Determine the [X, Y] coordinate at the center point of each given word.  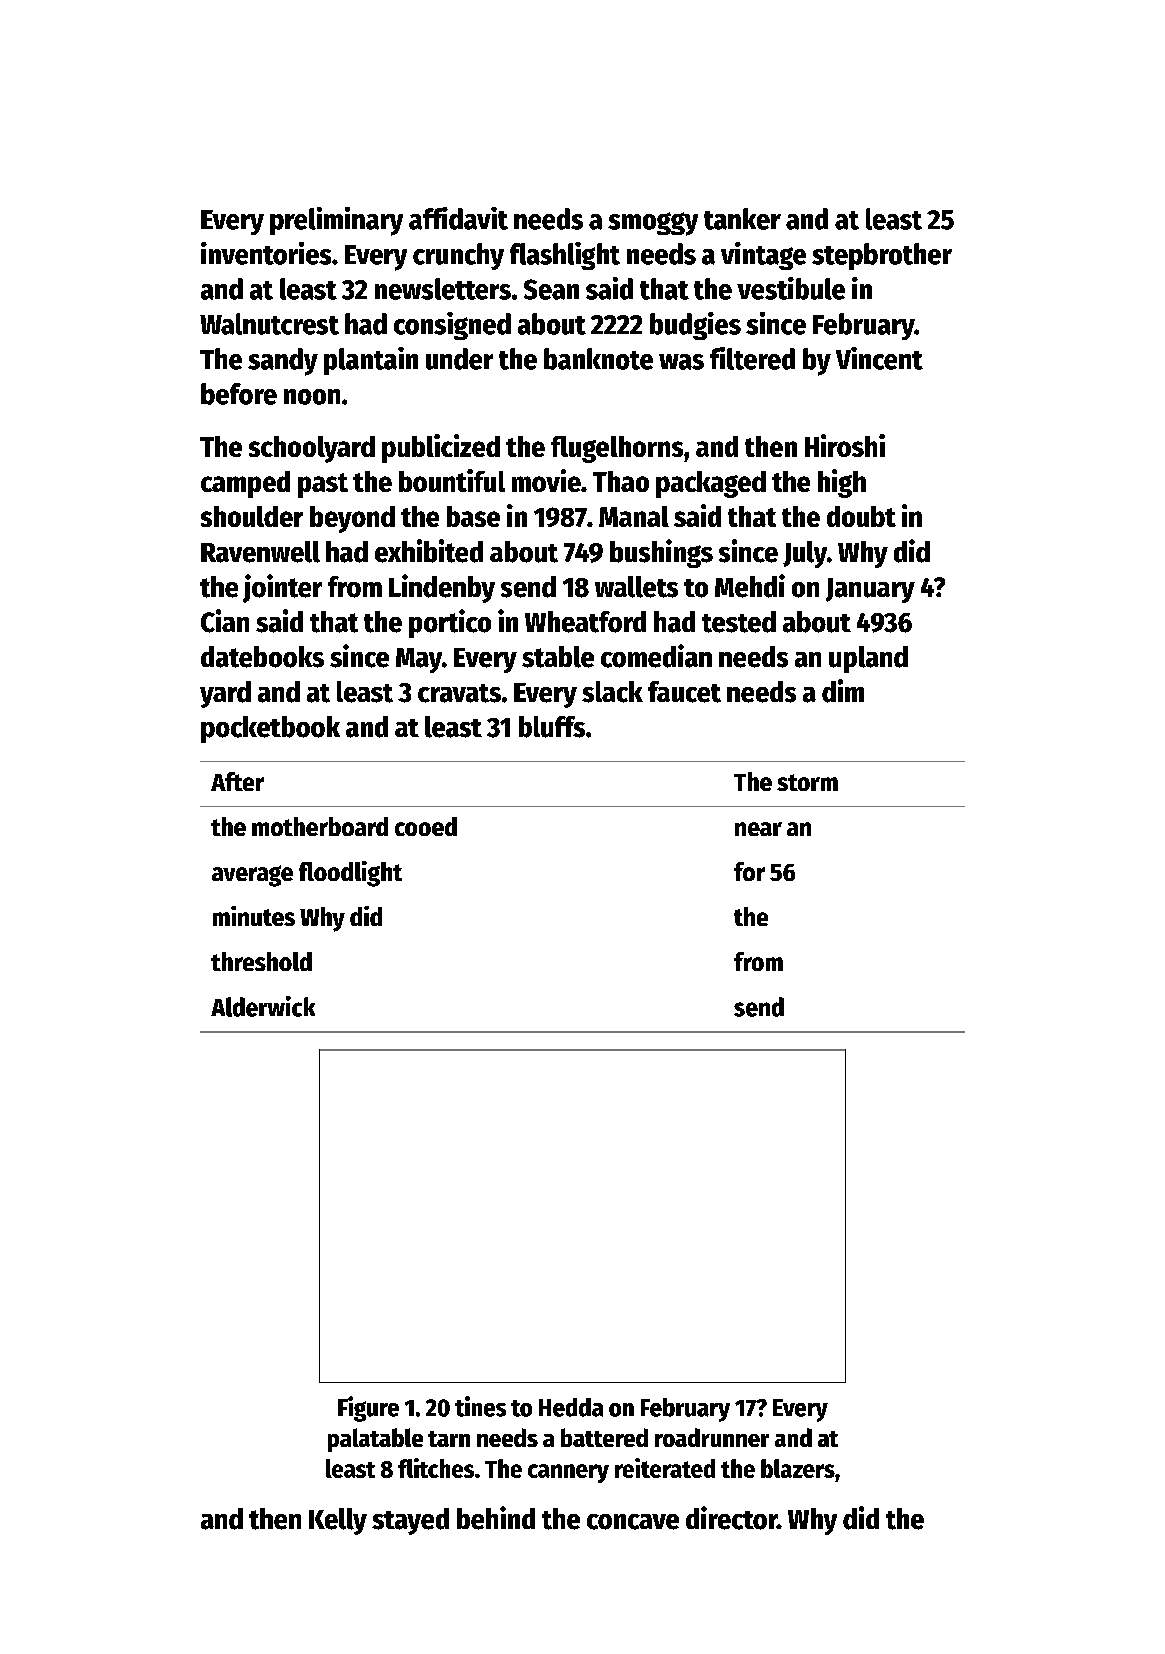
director [731, 1518]
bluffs [552, 727]
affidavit [458, 218]
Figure [368, 1409]
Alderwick [263, 1006]
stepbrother [882, 256]
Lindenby [442, 588]
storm [807, 782]
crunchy [458, 256]
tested [739, 622]
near [758, 829]
